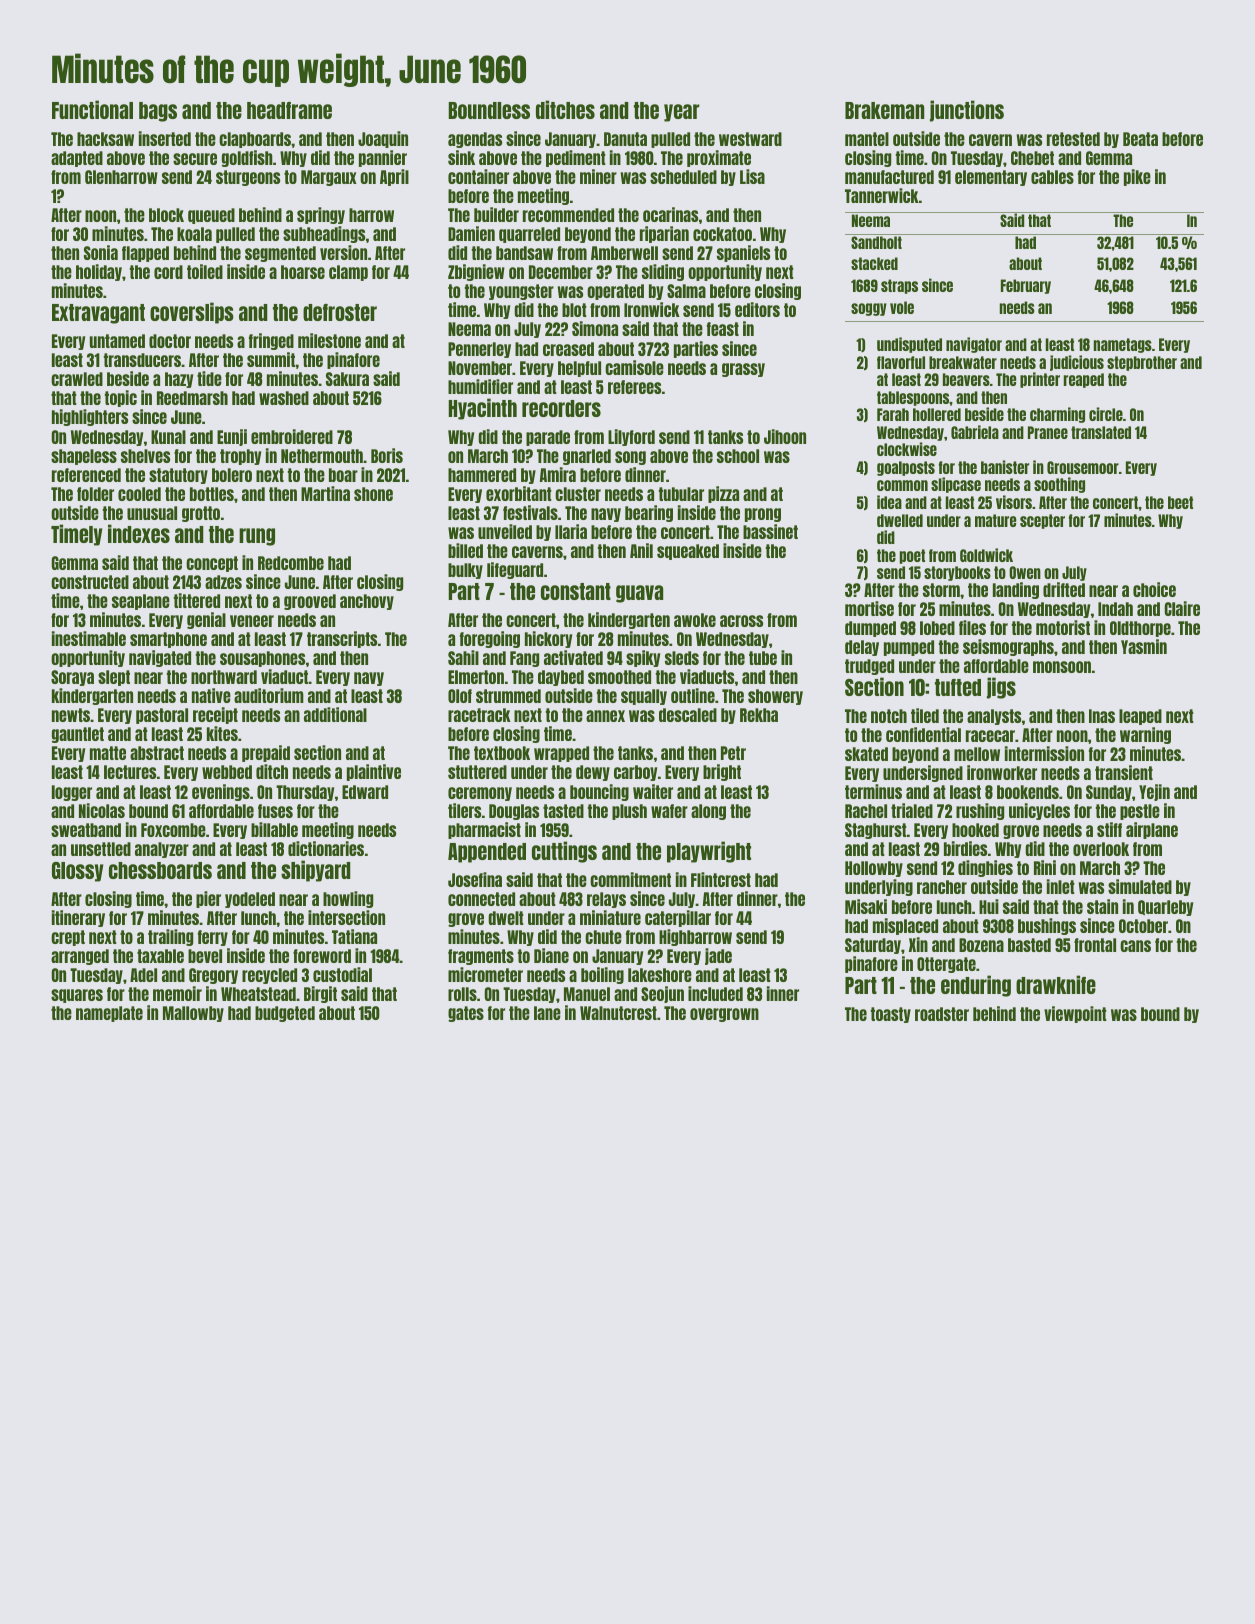 The width and height of the screenshot is (1255, 1624). Describe the element at coordinates (902, 307) in the screenshot. I see `vole` at that location.
